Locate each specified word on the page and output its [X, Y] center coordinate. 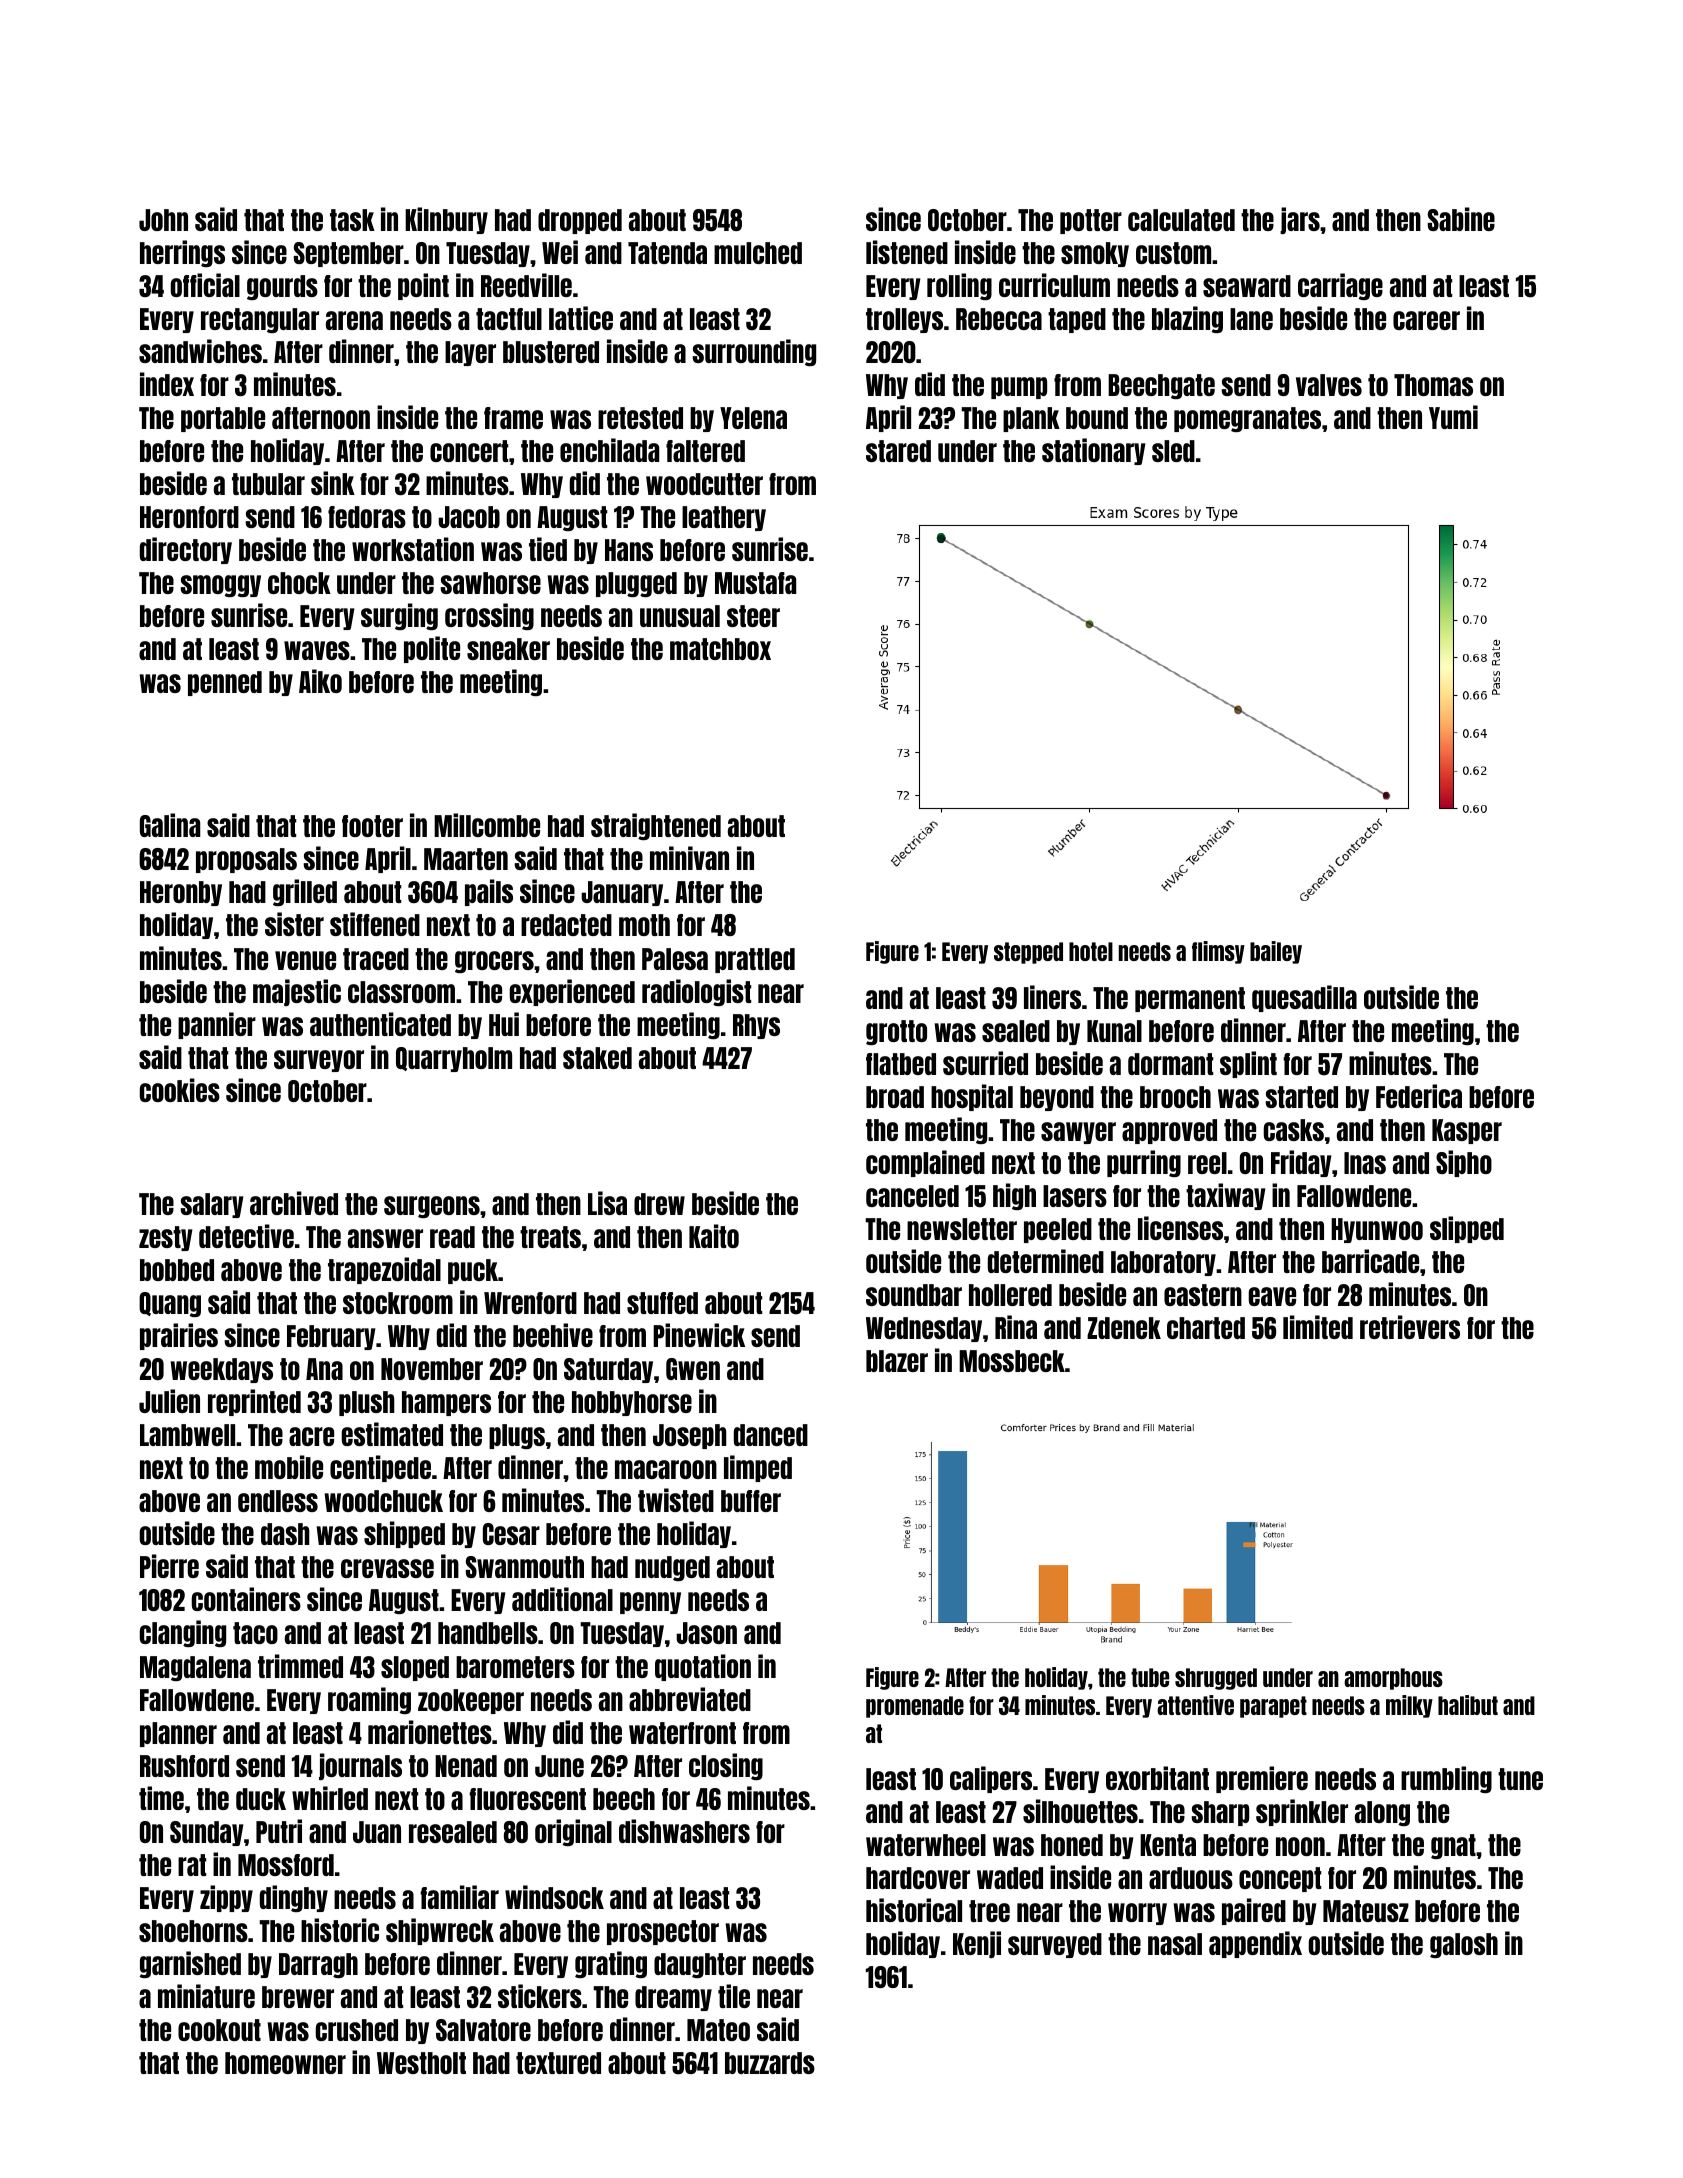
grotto [896, 1032]
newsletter [962, 1229]
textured [558, 2063]
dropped [580, 221]
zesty [166, 1238]
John [163, 220]
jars [1300, 220]
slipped [1467, 1229]
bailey [1276, 952]
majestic [297, 992]
